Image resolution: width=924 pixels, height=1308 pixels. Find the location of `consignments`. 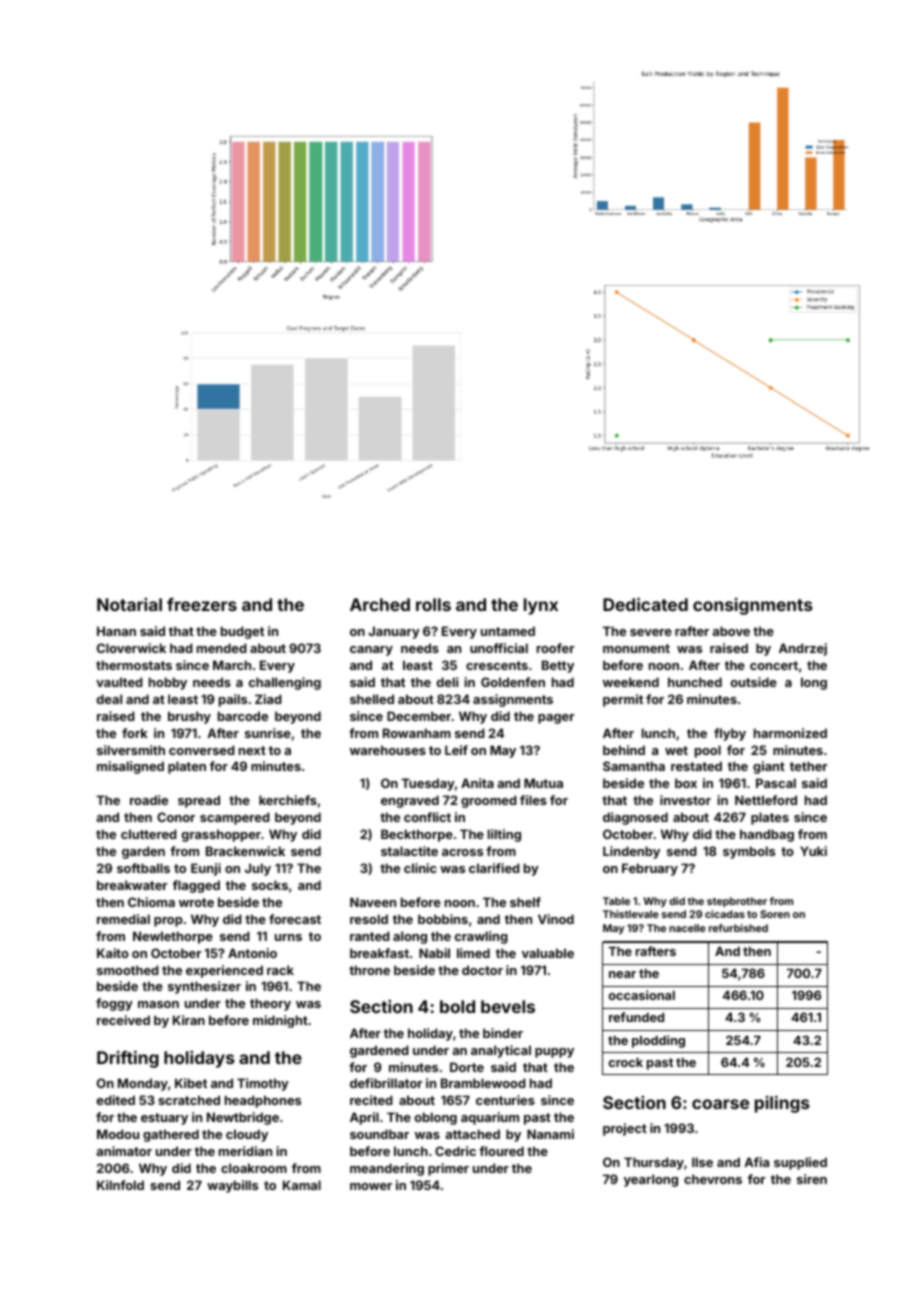

consignments is located at coordinates (753, 606).
